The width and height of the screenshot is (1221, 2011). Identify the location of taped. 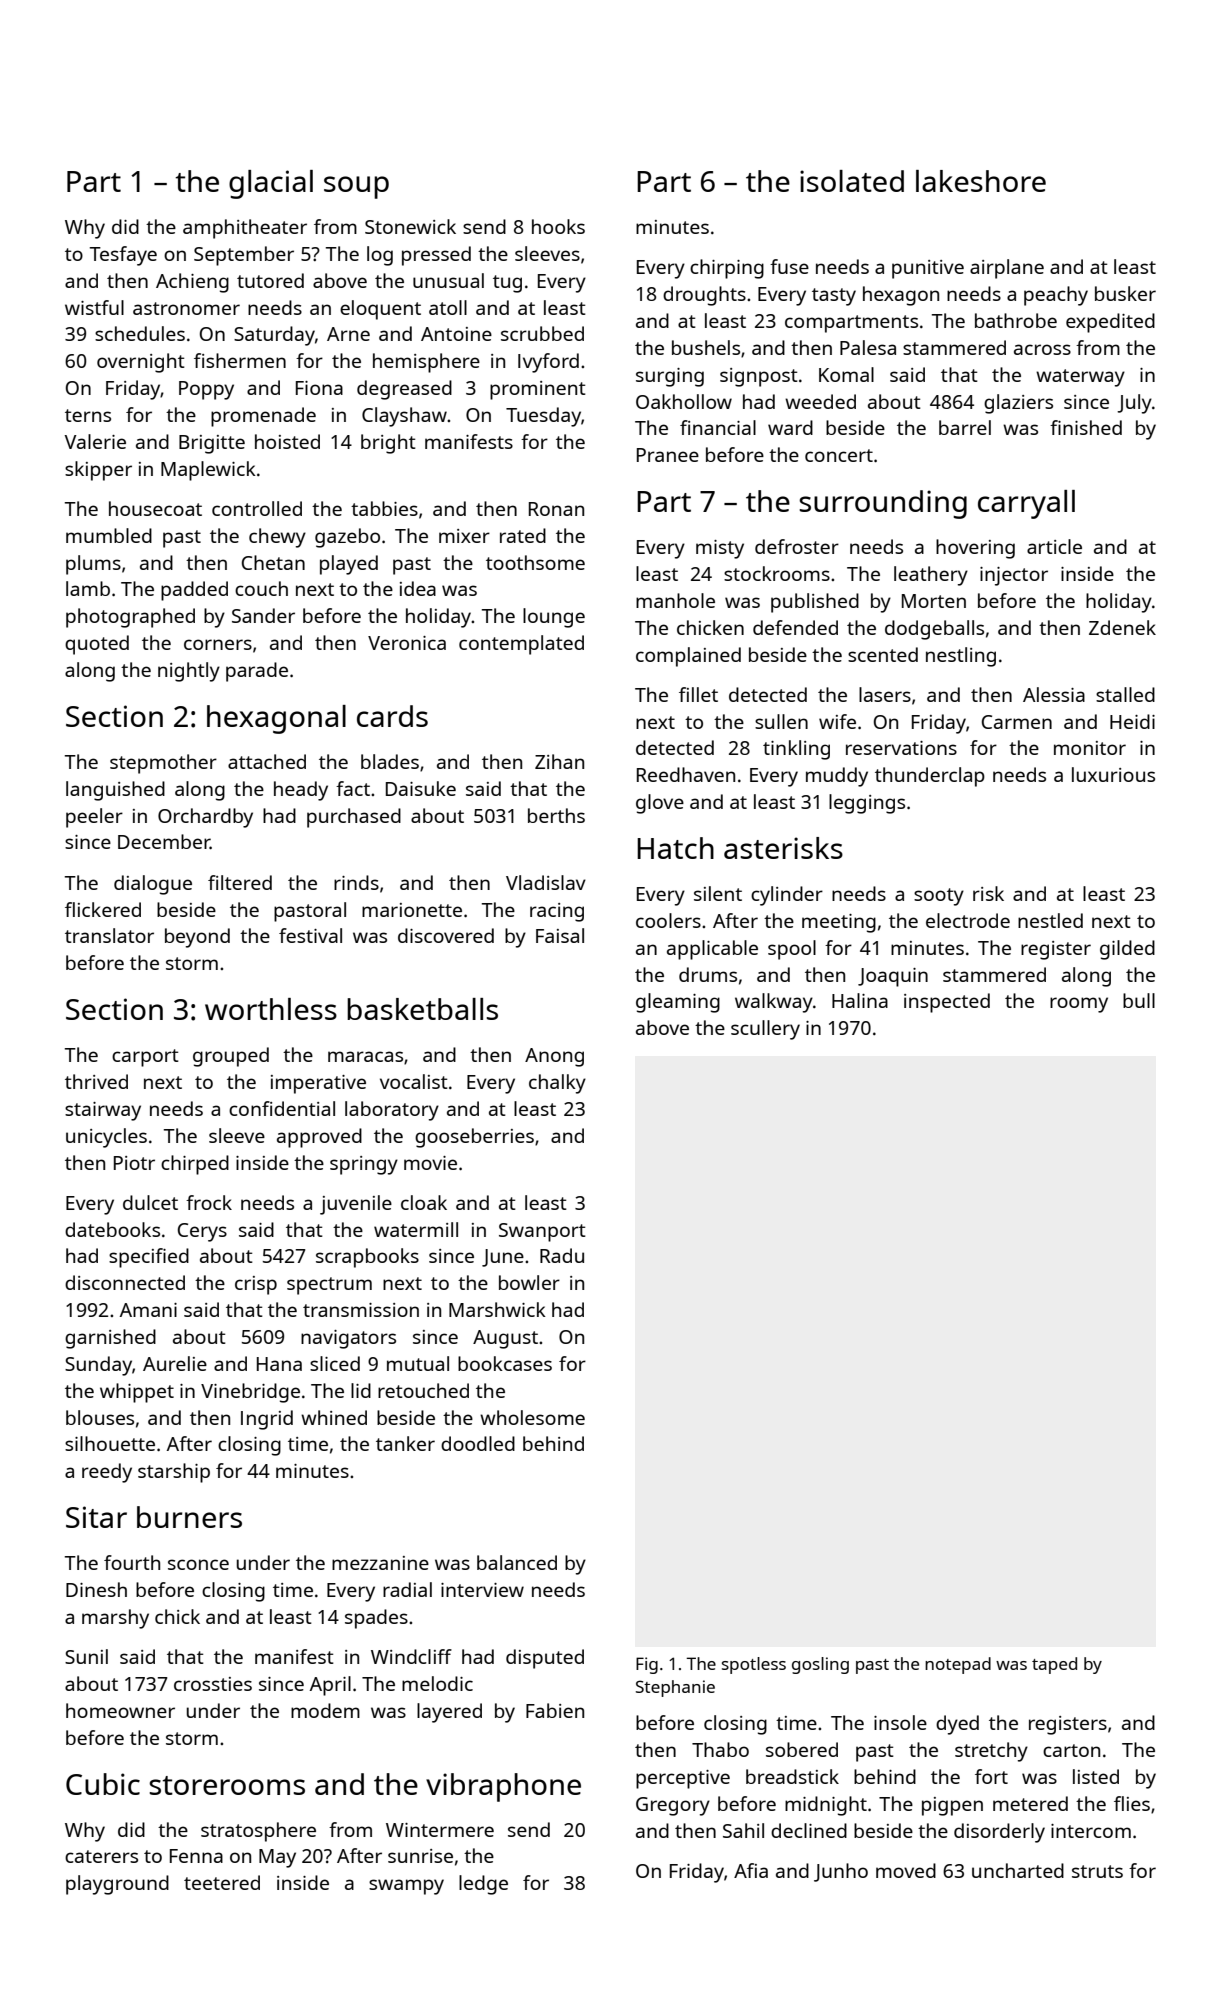
(1054, 1665).
